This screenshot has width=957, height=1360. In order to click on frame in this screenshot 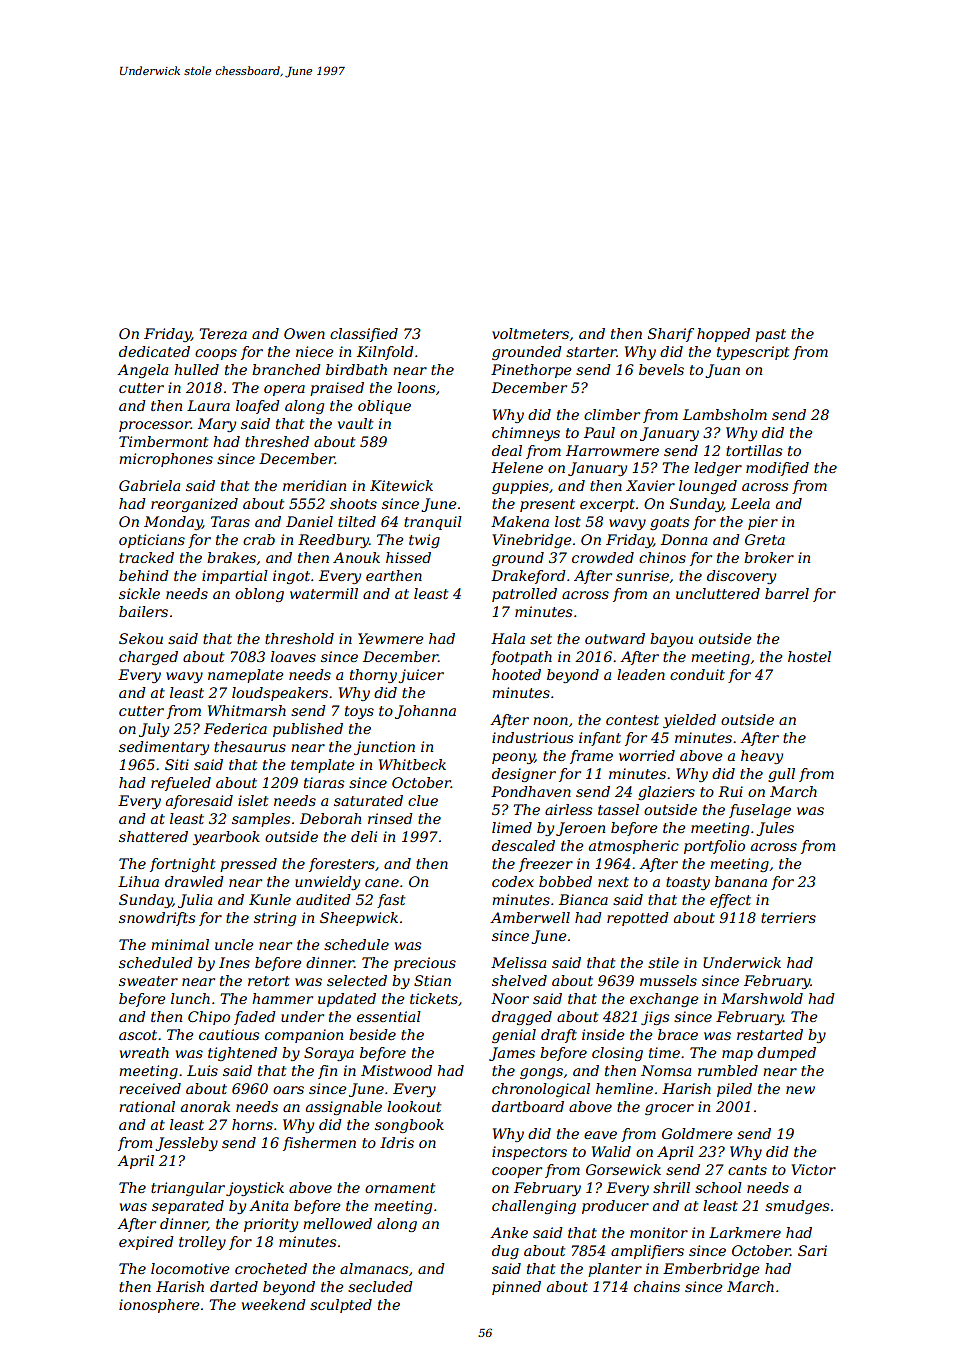, I will do `click(591, 757)`.
